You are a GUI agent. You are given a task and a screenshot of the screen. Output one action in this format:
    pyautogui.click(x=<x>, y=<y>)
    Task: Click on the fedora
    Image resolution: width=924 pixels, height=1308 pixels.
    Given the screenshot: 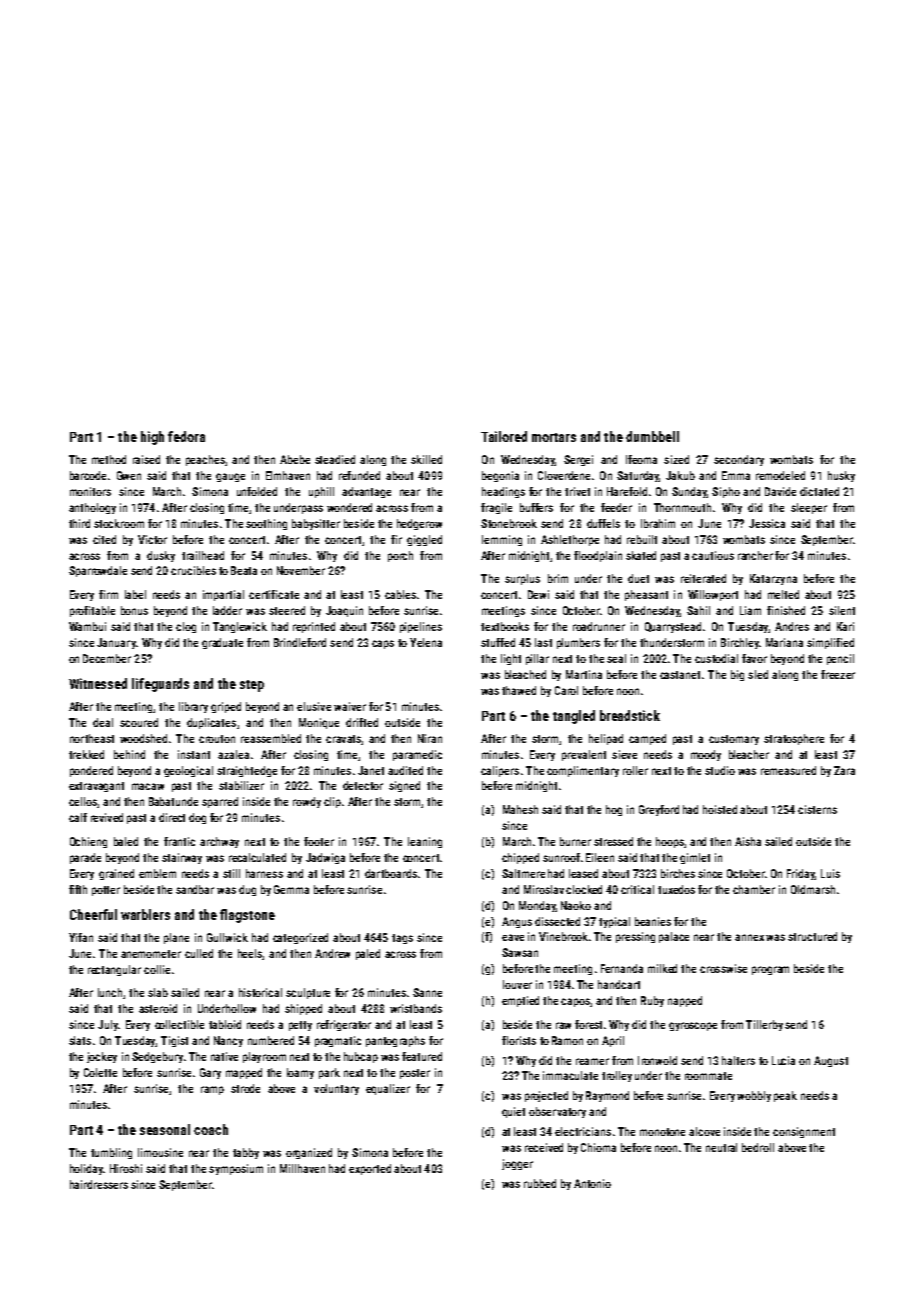 What is the action you would take?
    pyautogui.click(x=186, y=436)
